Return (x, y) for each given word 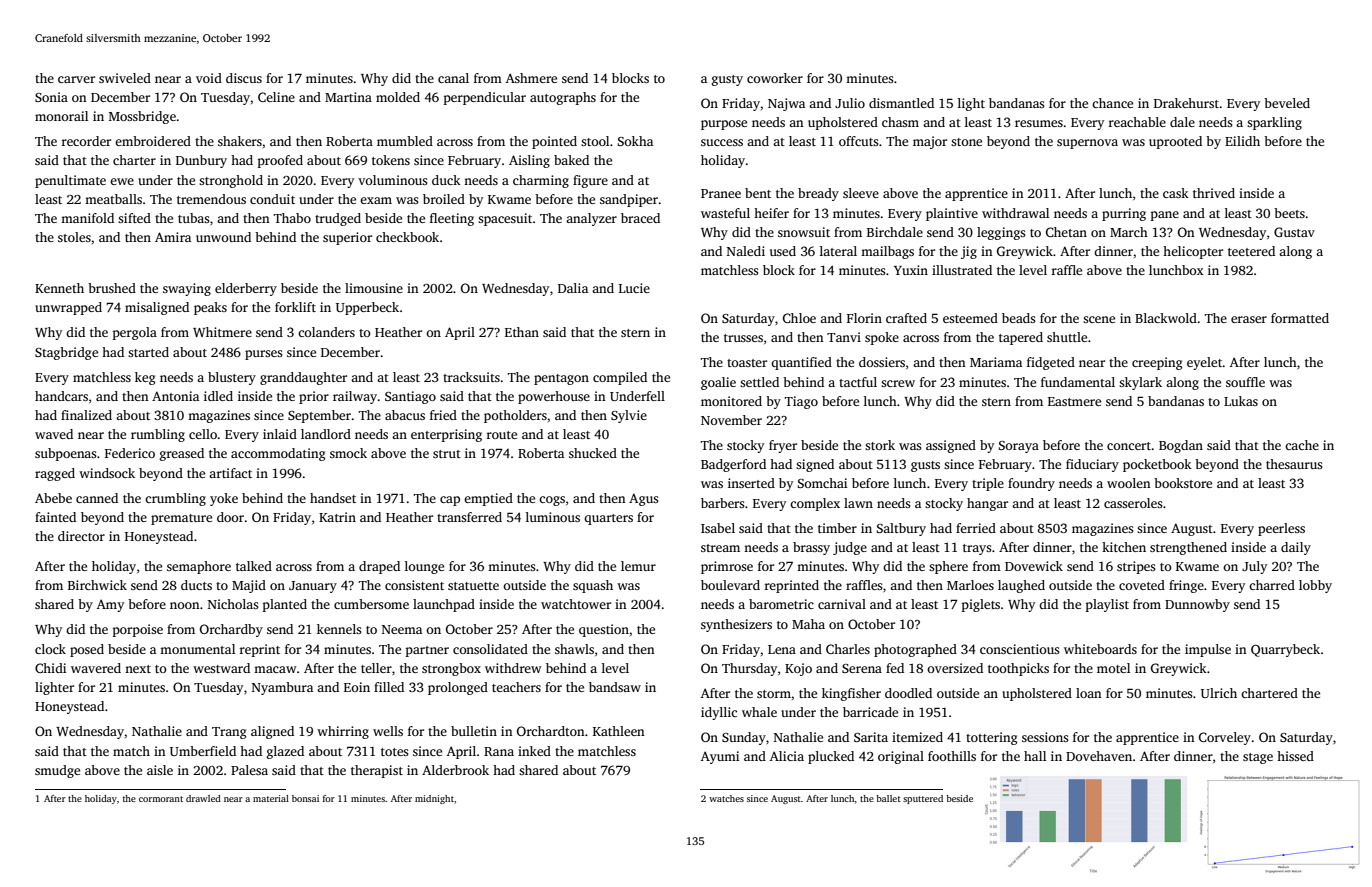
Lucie (634, 288)
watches (726, 798)
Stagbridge (66, 353)
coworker (775, 78)
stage (1258, 758)
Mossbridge (142, 117)
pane (1165, 216)
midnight (434, 799)
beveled (1287, 103)
